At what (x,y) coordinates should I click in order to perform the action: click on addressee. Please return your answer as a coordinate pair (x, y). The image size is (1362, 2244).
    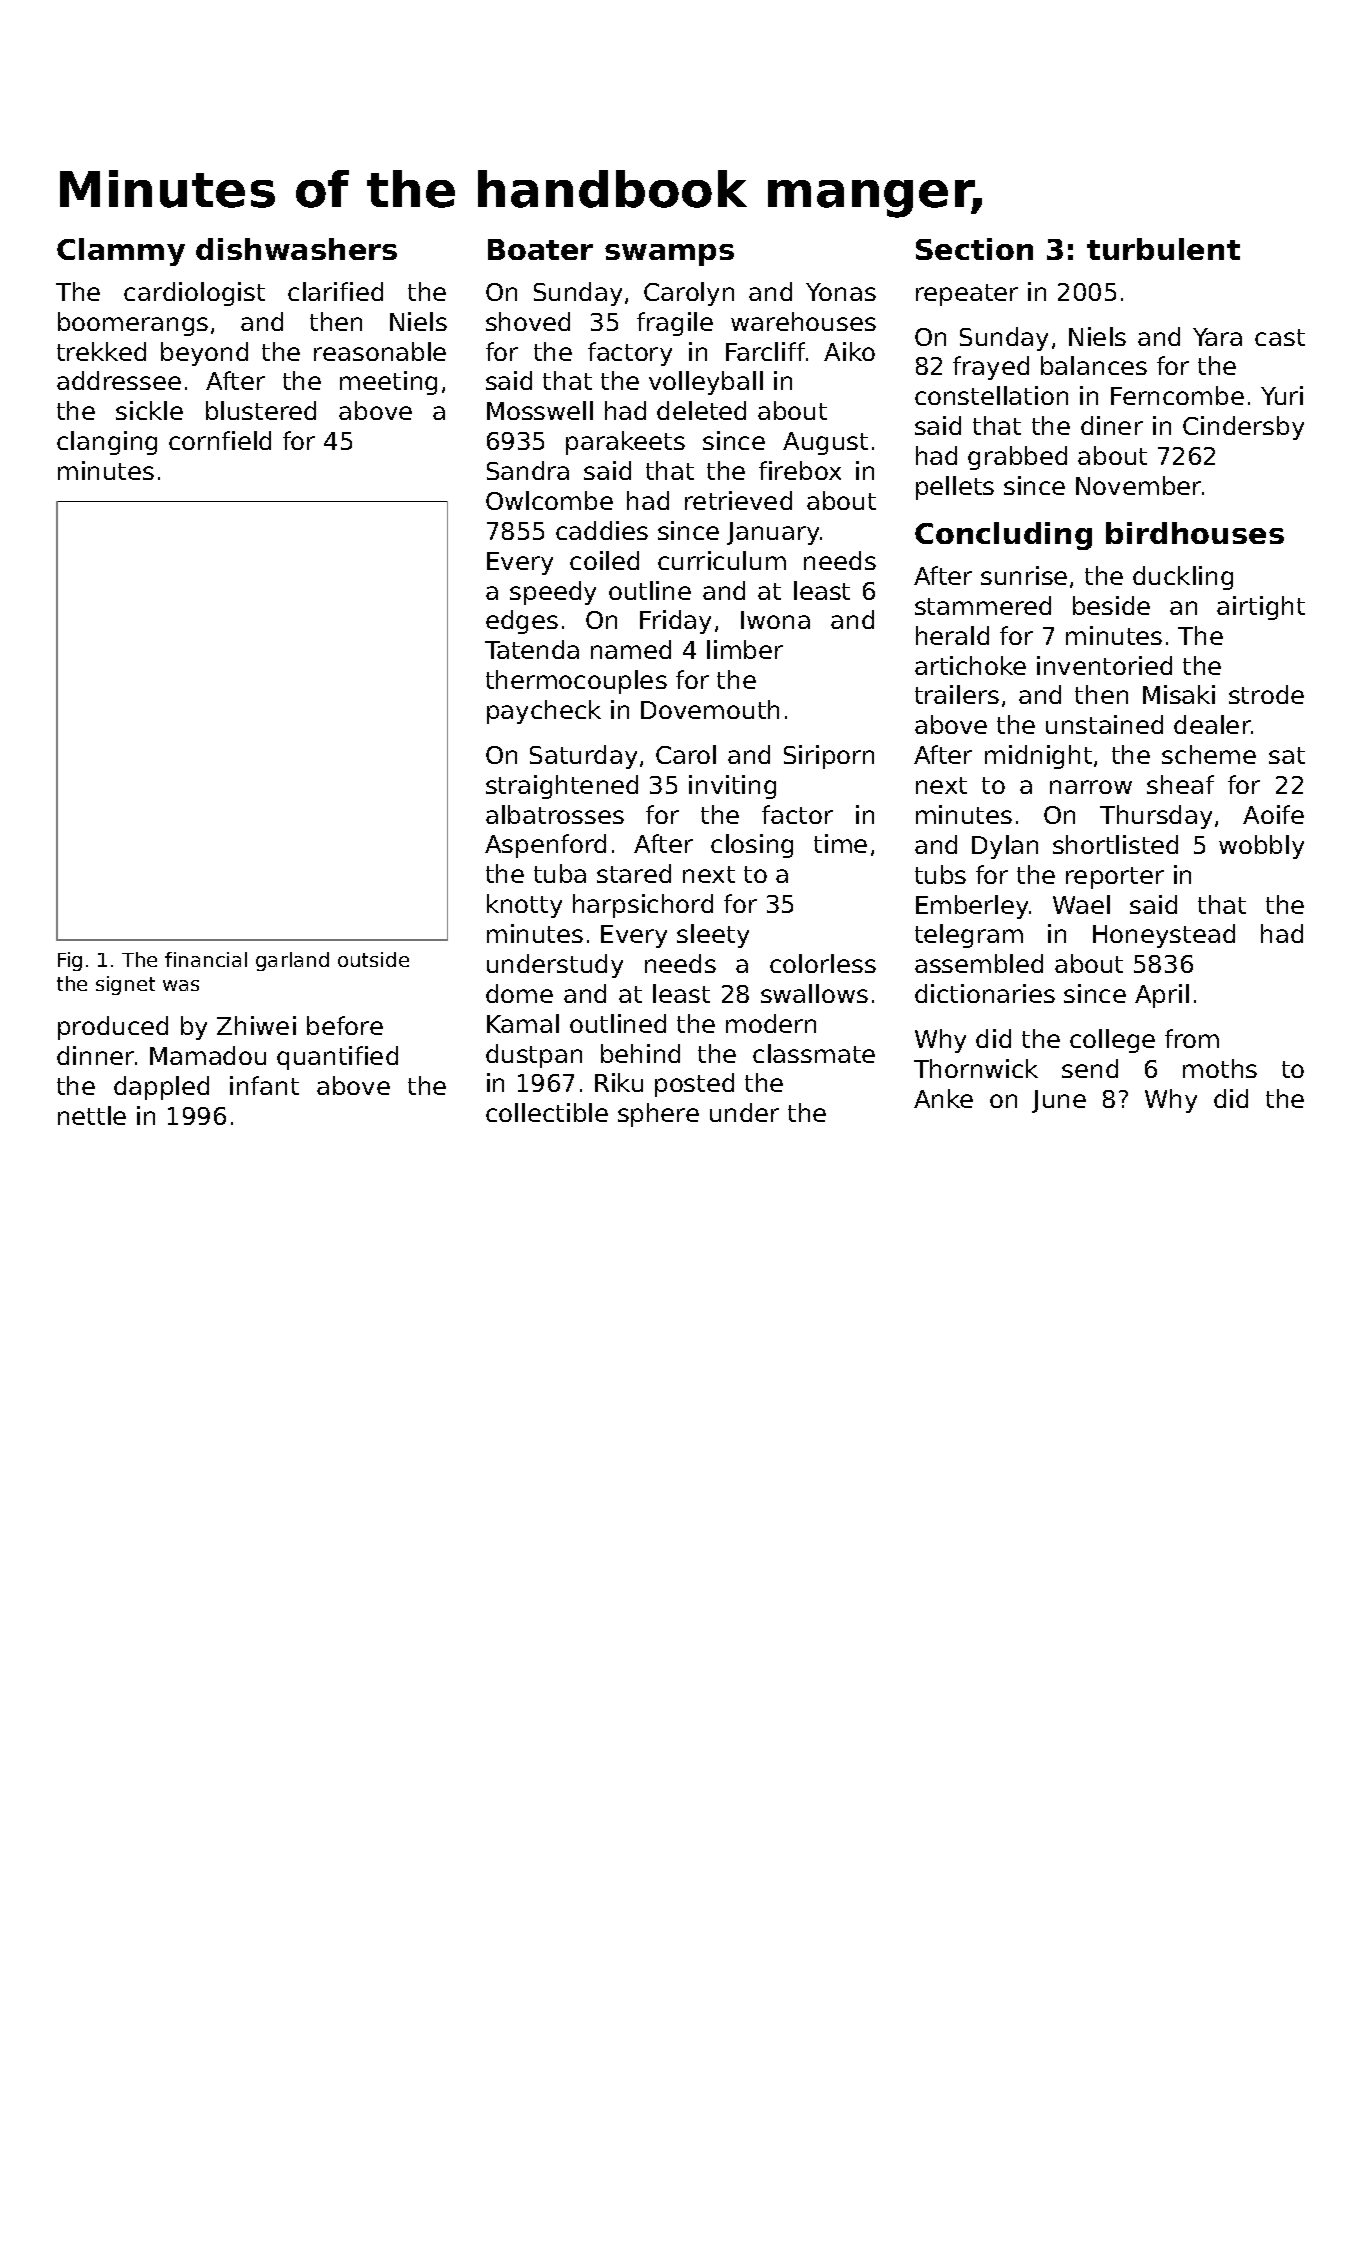
    Looking at the image, I should click on (119, 380).
